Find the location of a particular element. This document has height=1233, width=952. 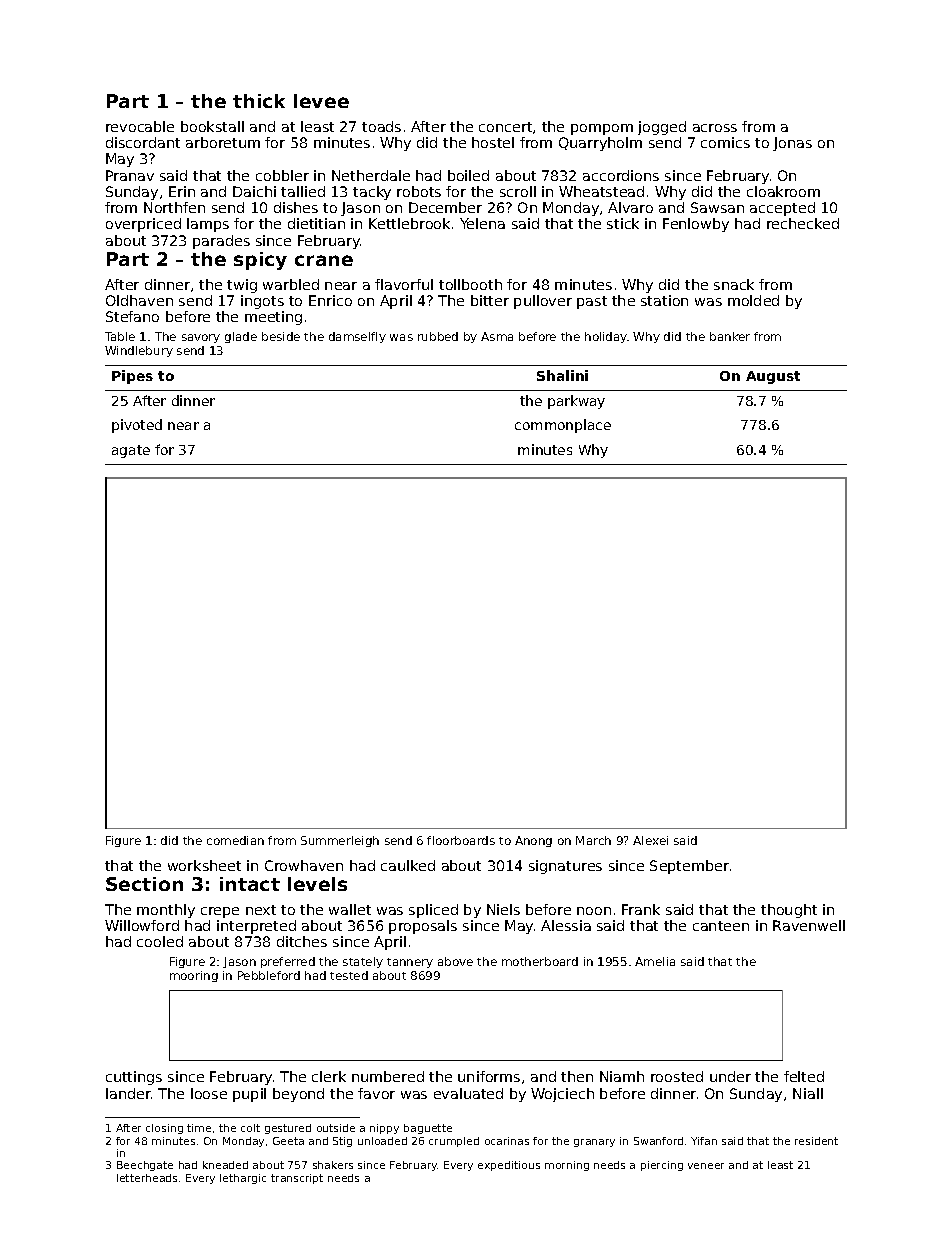

commonplace is located at coordinates (563, 426).
